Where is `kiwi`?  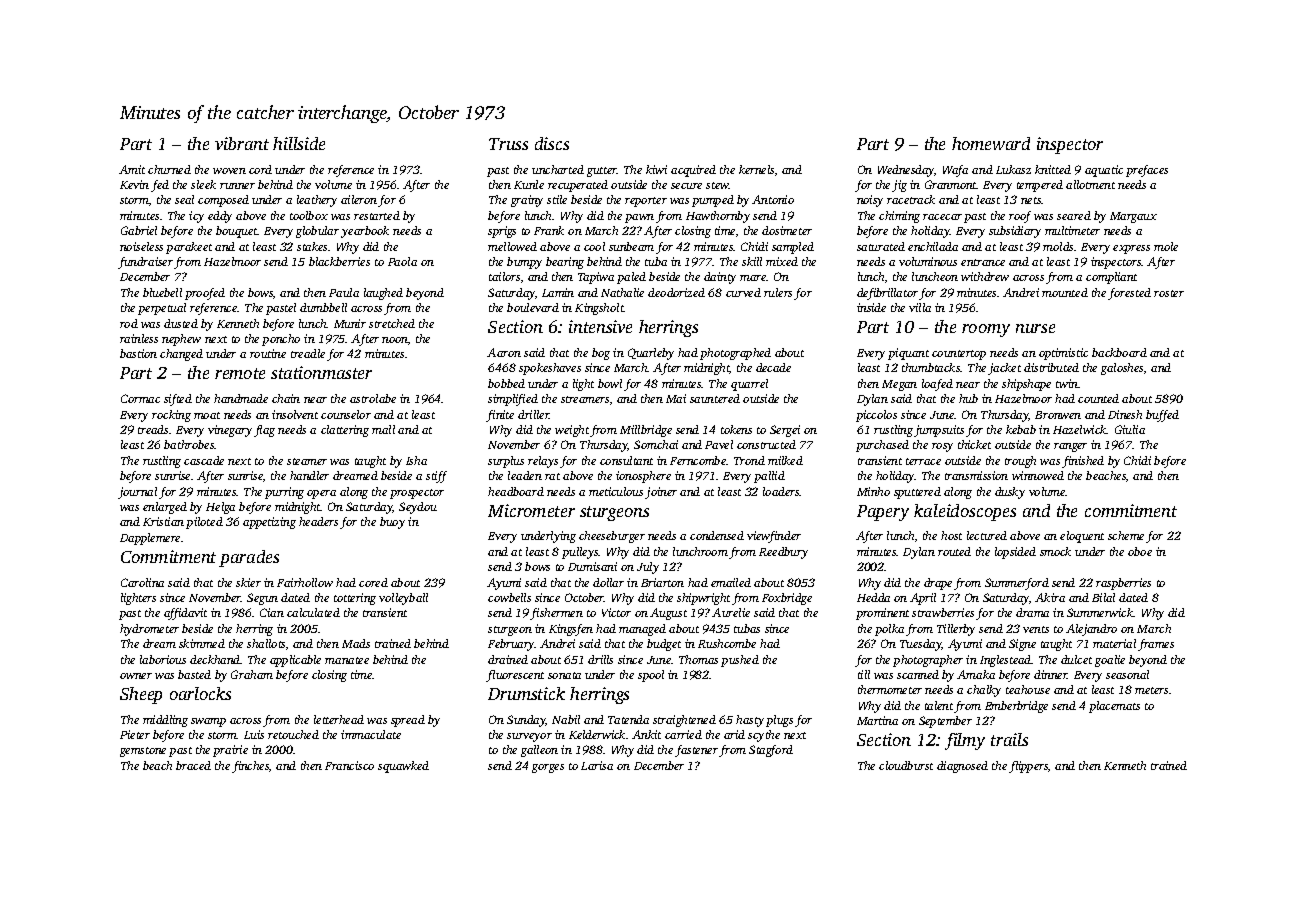
kiwi is located at coordinates (656, 169).
